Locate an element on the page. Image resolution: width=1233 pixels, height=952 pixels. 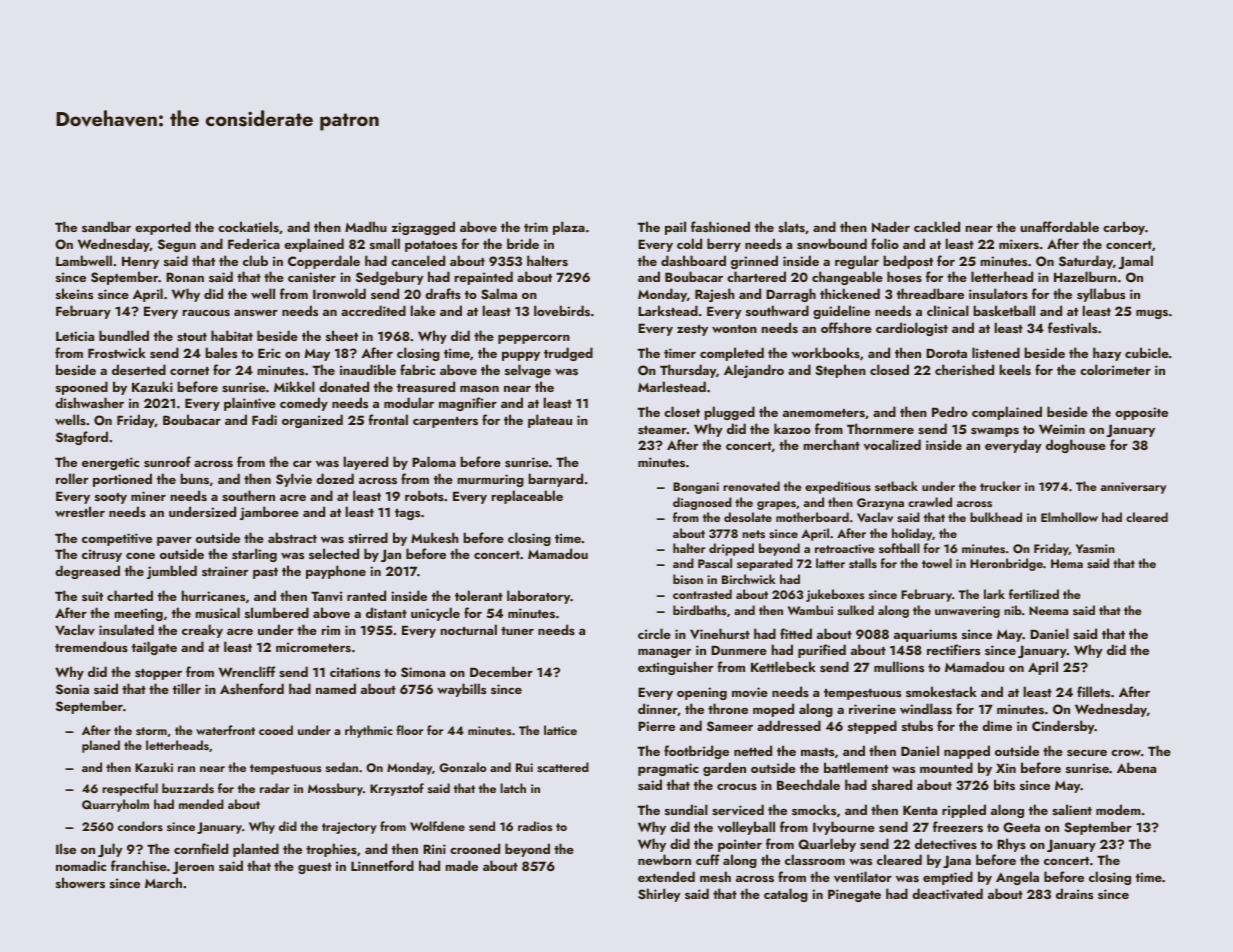
workbooks is located at coordinates (826, 352).
